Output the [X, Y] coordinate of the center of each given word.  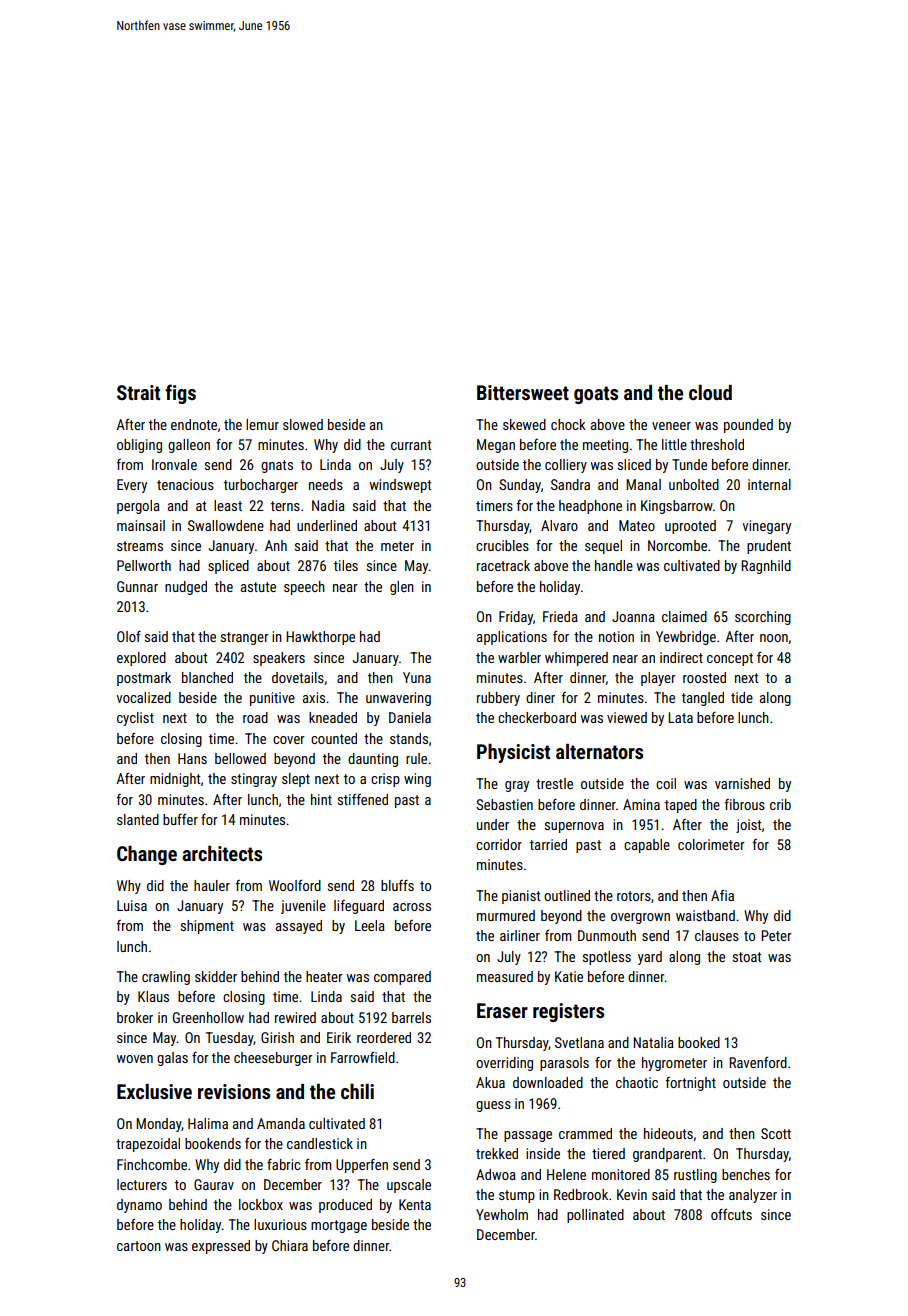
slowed [303, 424]
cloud [710, 392]
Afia [722, 895]
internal [769, 484]
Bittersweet [523, 392]
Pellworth [144, 565]
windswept [400, 486]
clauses [717, 935]
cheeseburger [273, 1059]
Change [147, 855]
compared [402, 978]
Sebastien [504, 804]
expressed [221, 1247]
